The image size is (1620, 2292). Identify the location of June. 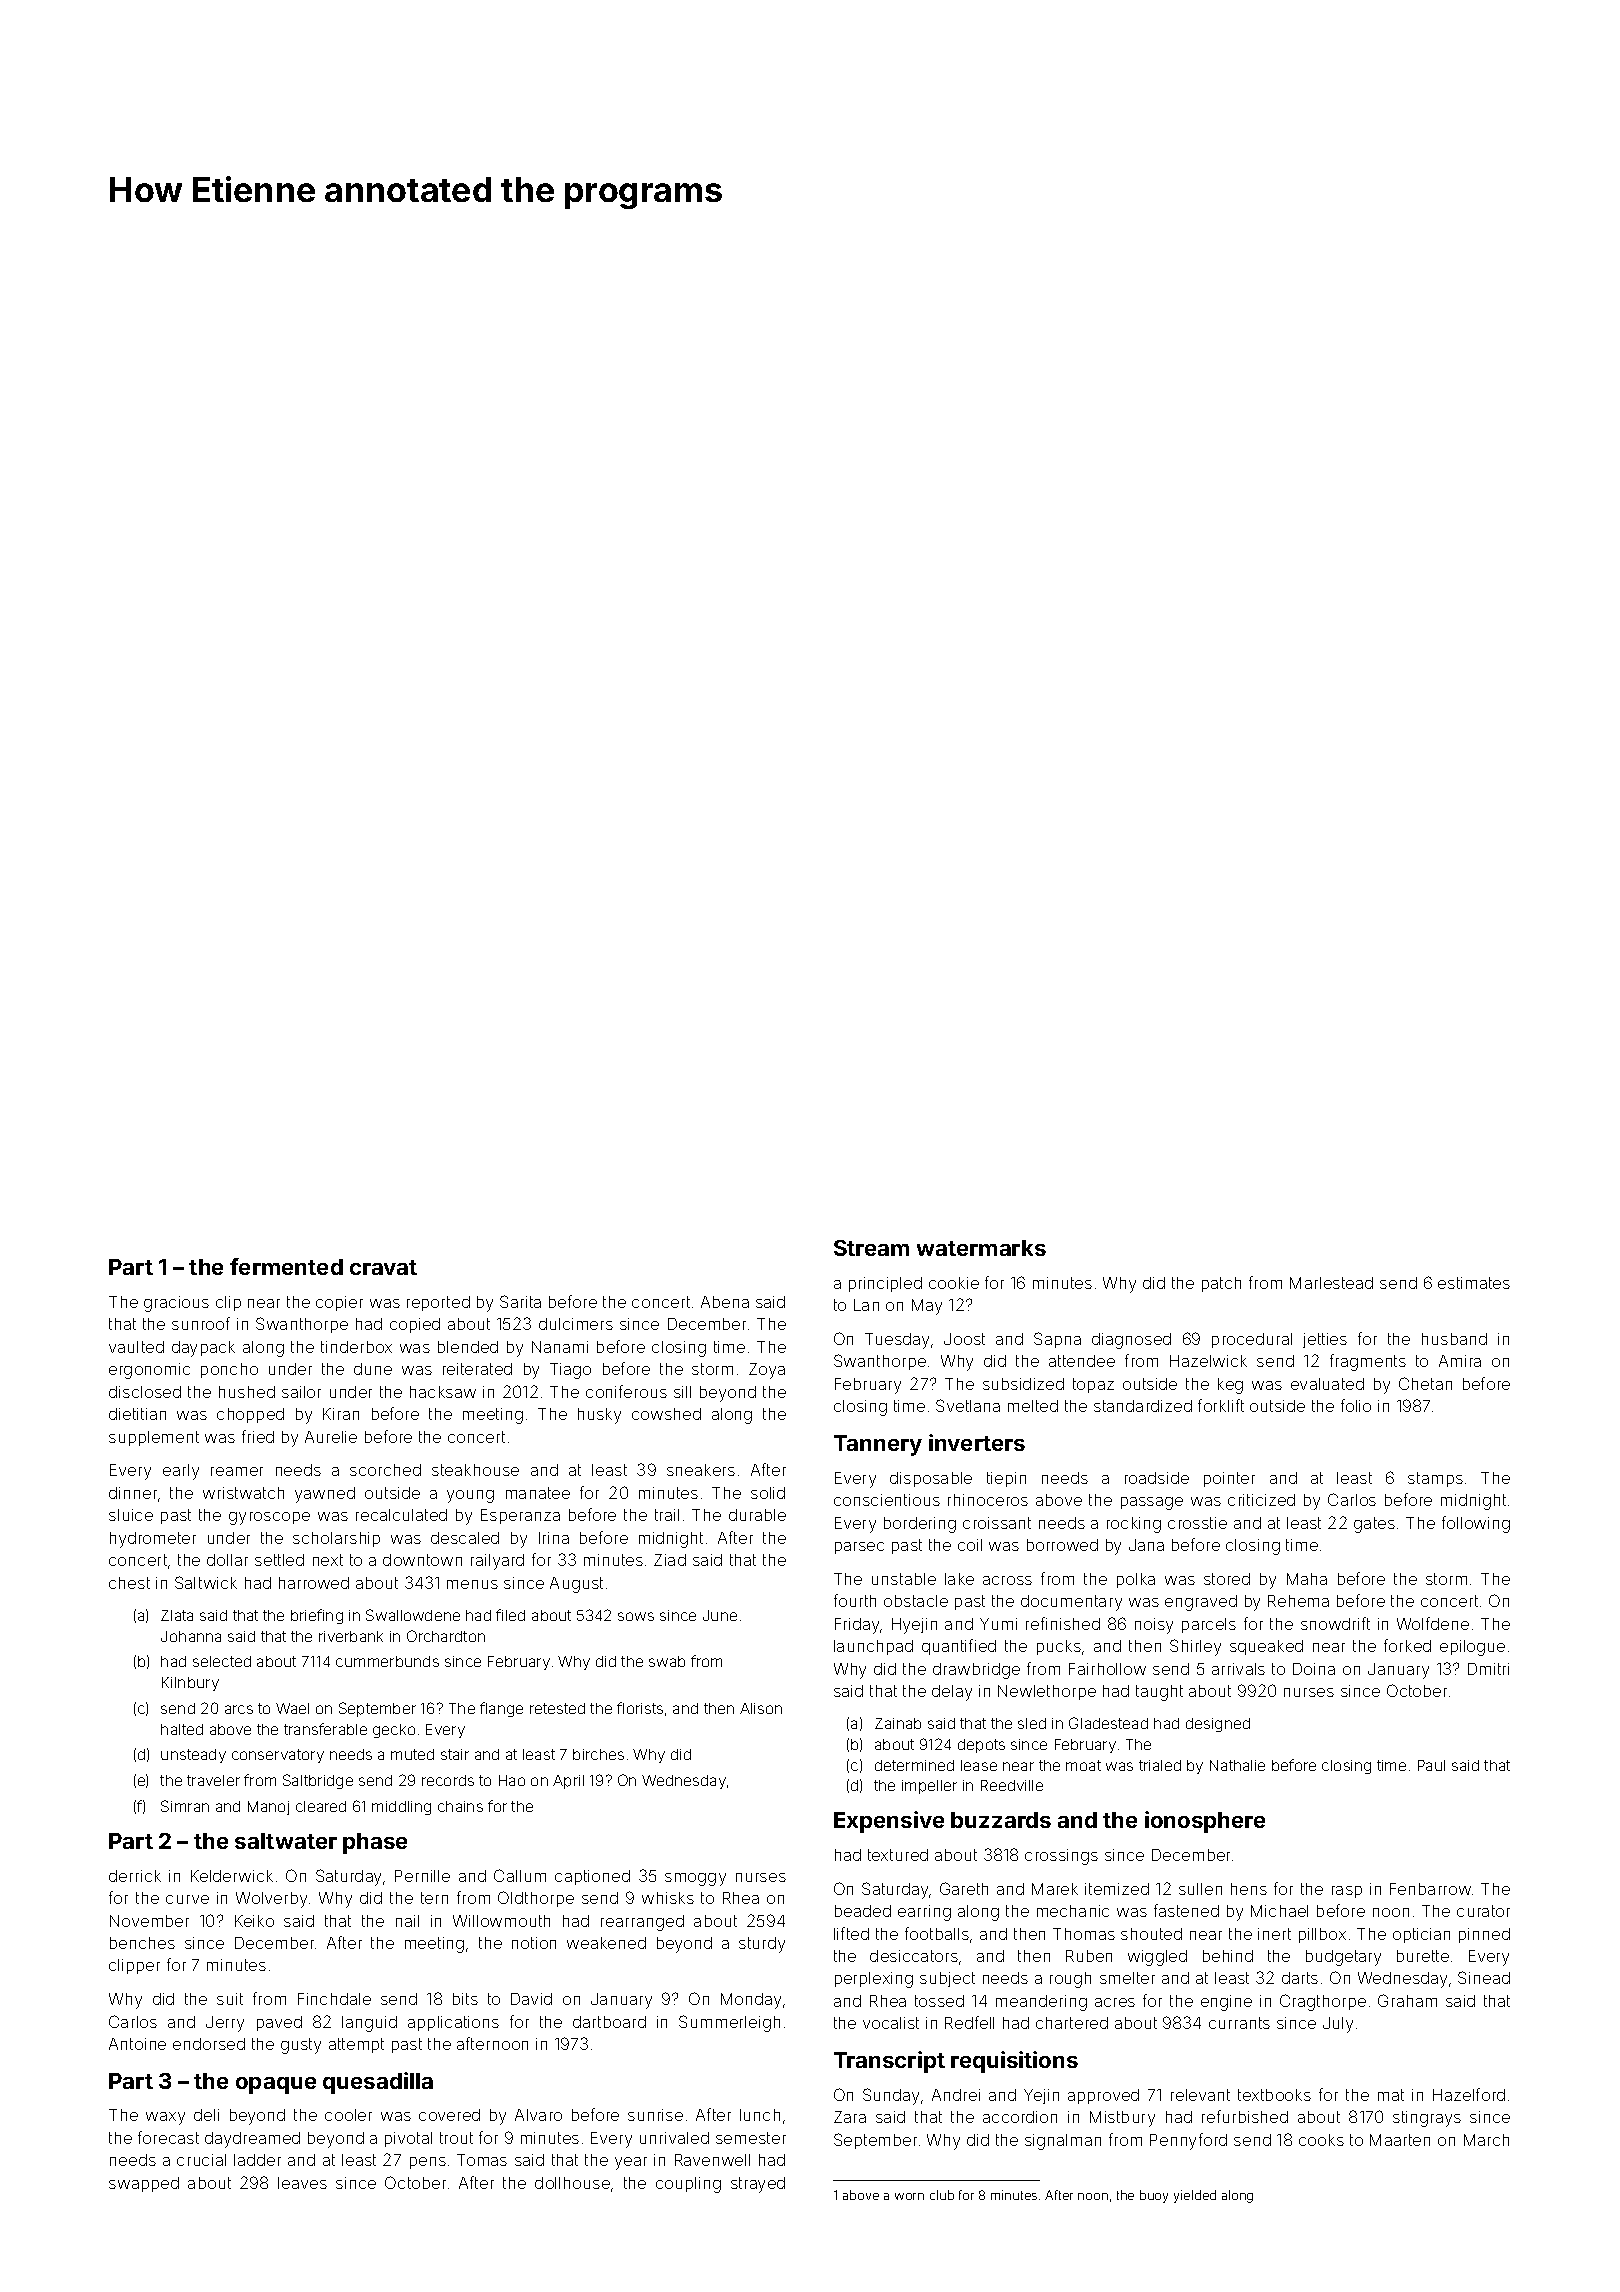
(720, 1615).
